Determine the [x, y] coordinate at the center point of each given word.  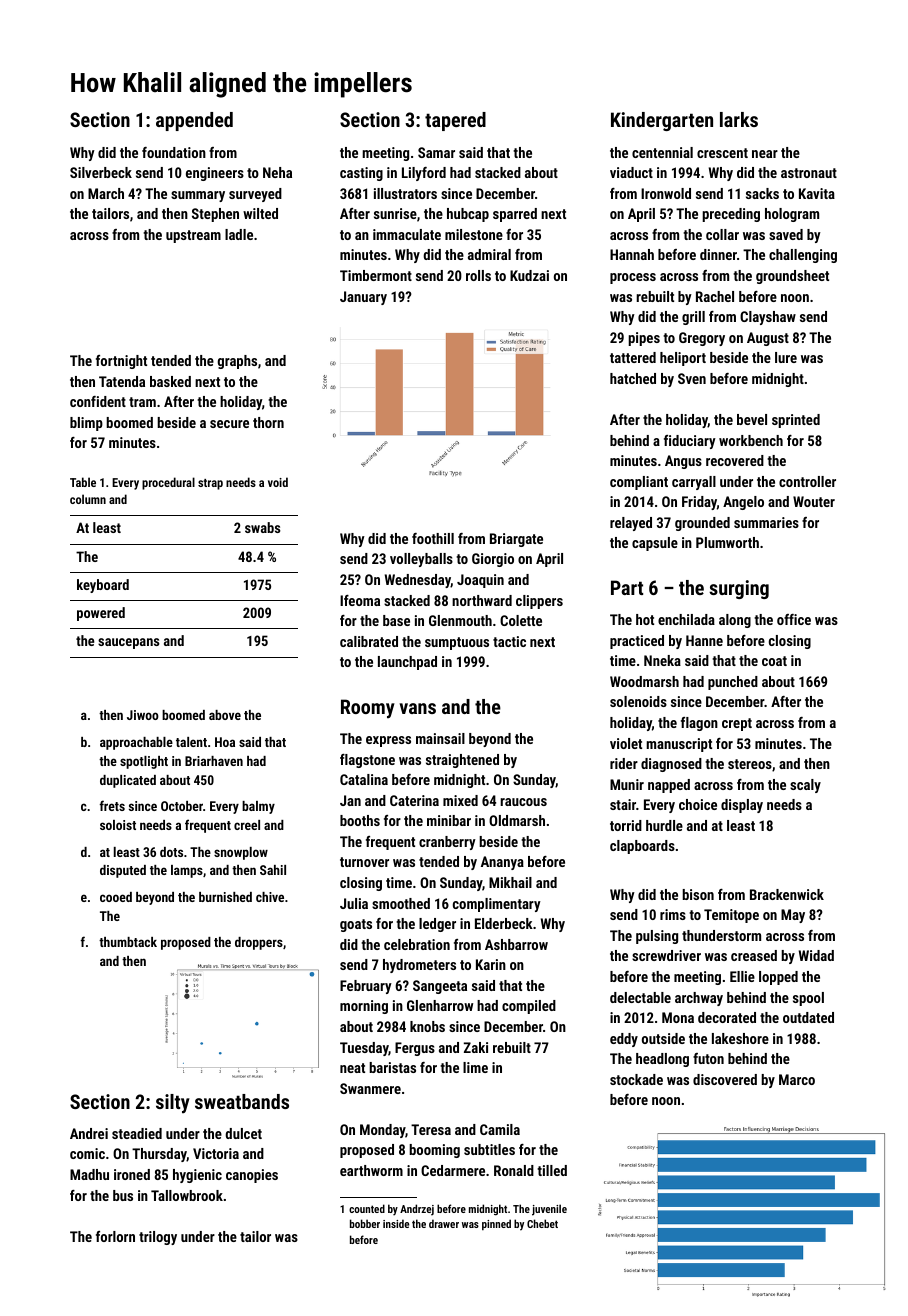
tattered [633, 357]
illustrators [405, 193]
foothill [433, 538]
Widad [816, 955]
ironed [132, 1174]
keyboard [103, 586]
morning [364, 1007]
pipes [644, 339]
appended [194, 121]
